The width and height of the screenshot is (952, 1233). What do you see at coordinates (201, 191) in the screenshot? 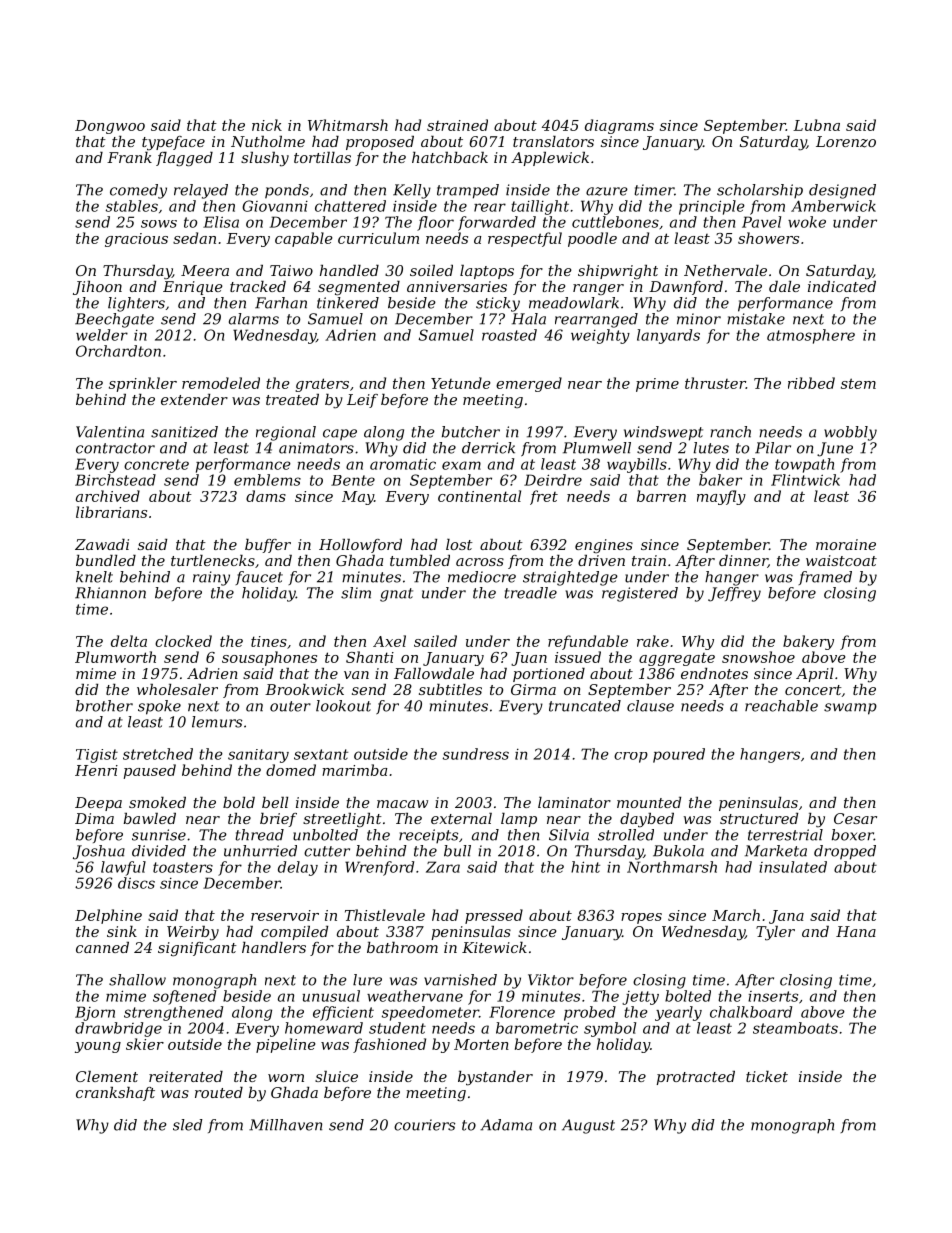
I see `relayed` at bounding box center [201, 191].
